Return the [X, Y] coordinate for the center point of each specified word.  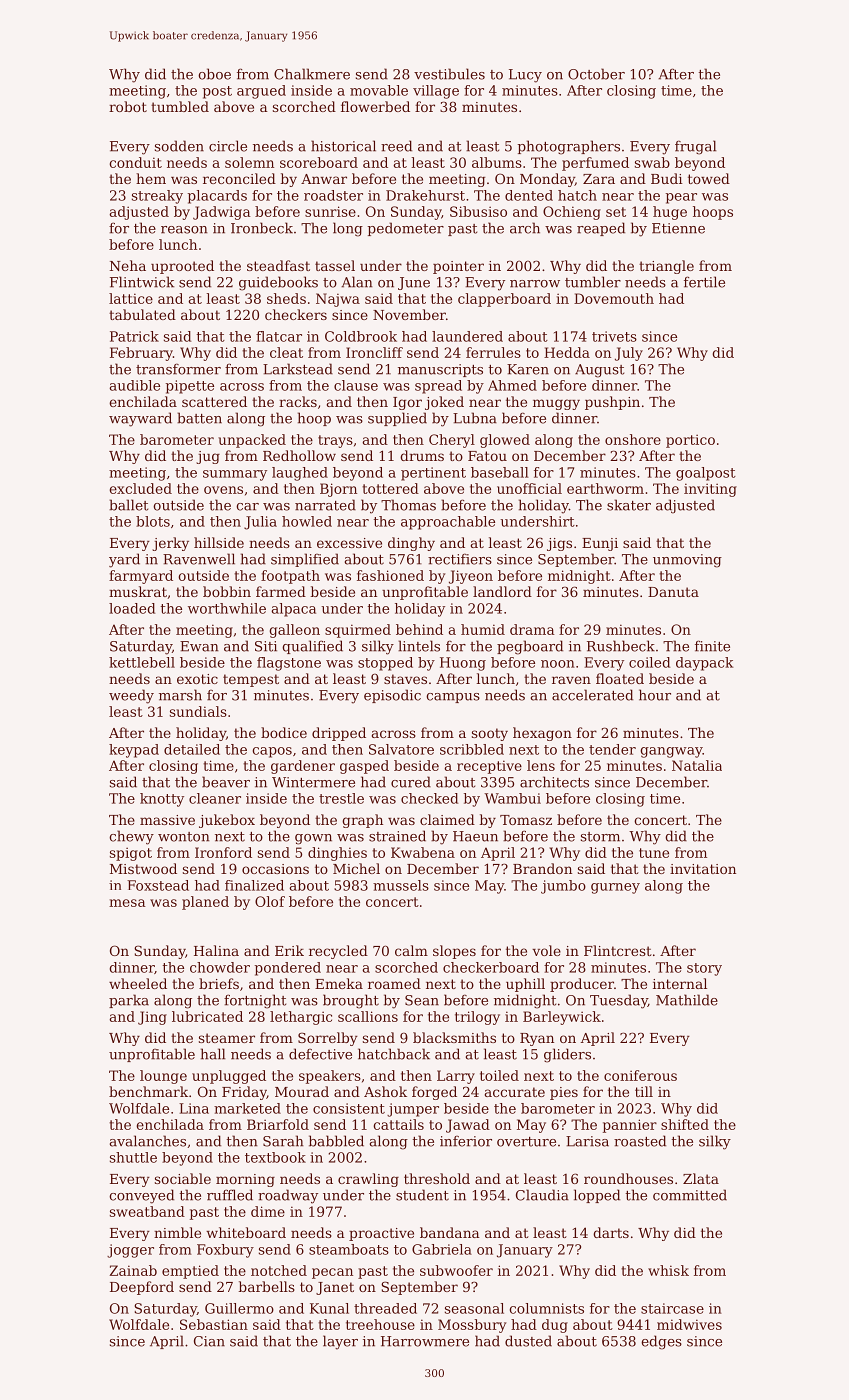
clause [356, 385]
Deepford [142, 1288]
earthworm [605, 488]
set [616, 212]
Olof [270, 901]
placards [217, 197]
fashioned [390, 575]
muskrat [138, 591]
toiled [499, 1075]
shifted [685, 1124]
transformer [178, 369]
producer [582, 985]
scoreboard [319, 162]
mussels [401, 885]
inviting [710, 490]
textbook [275, 1157]
